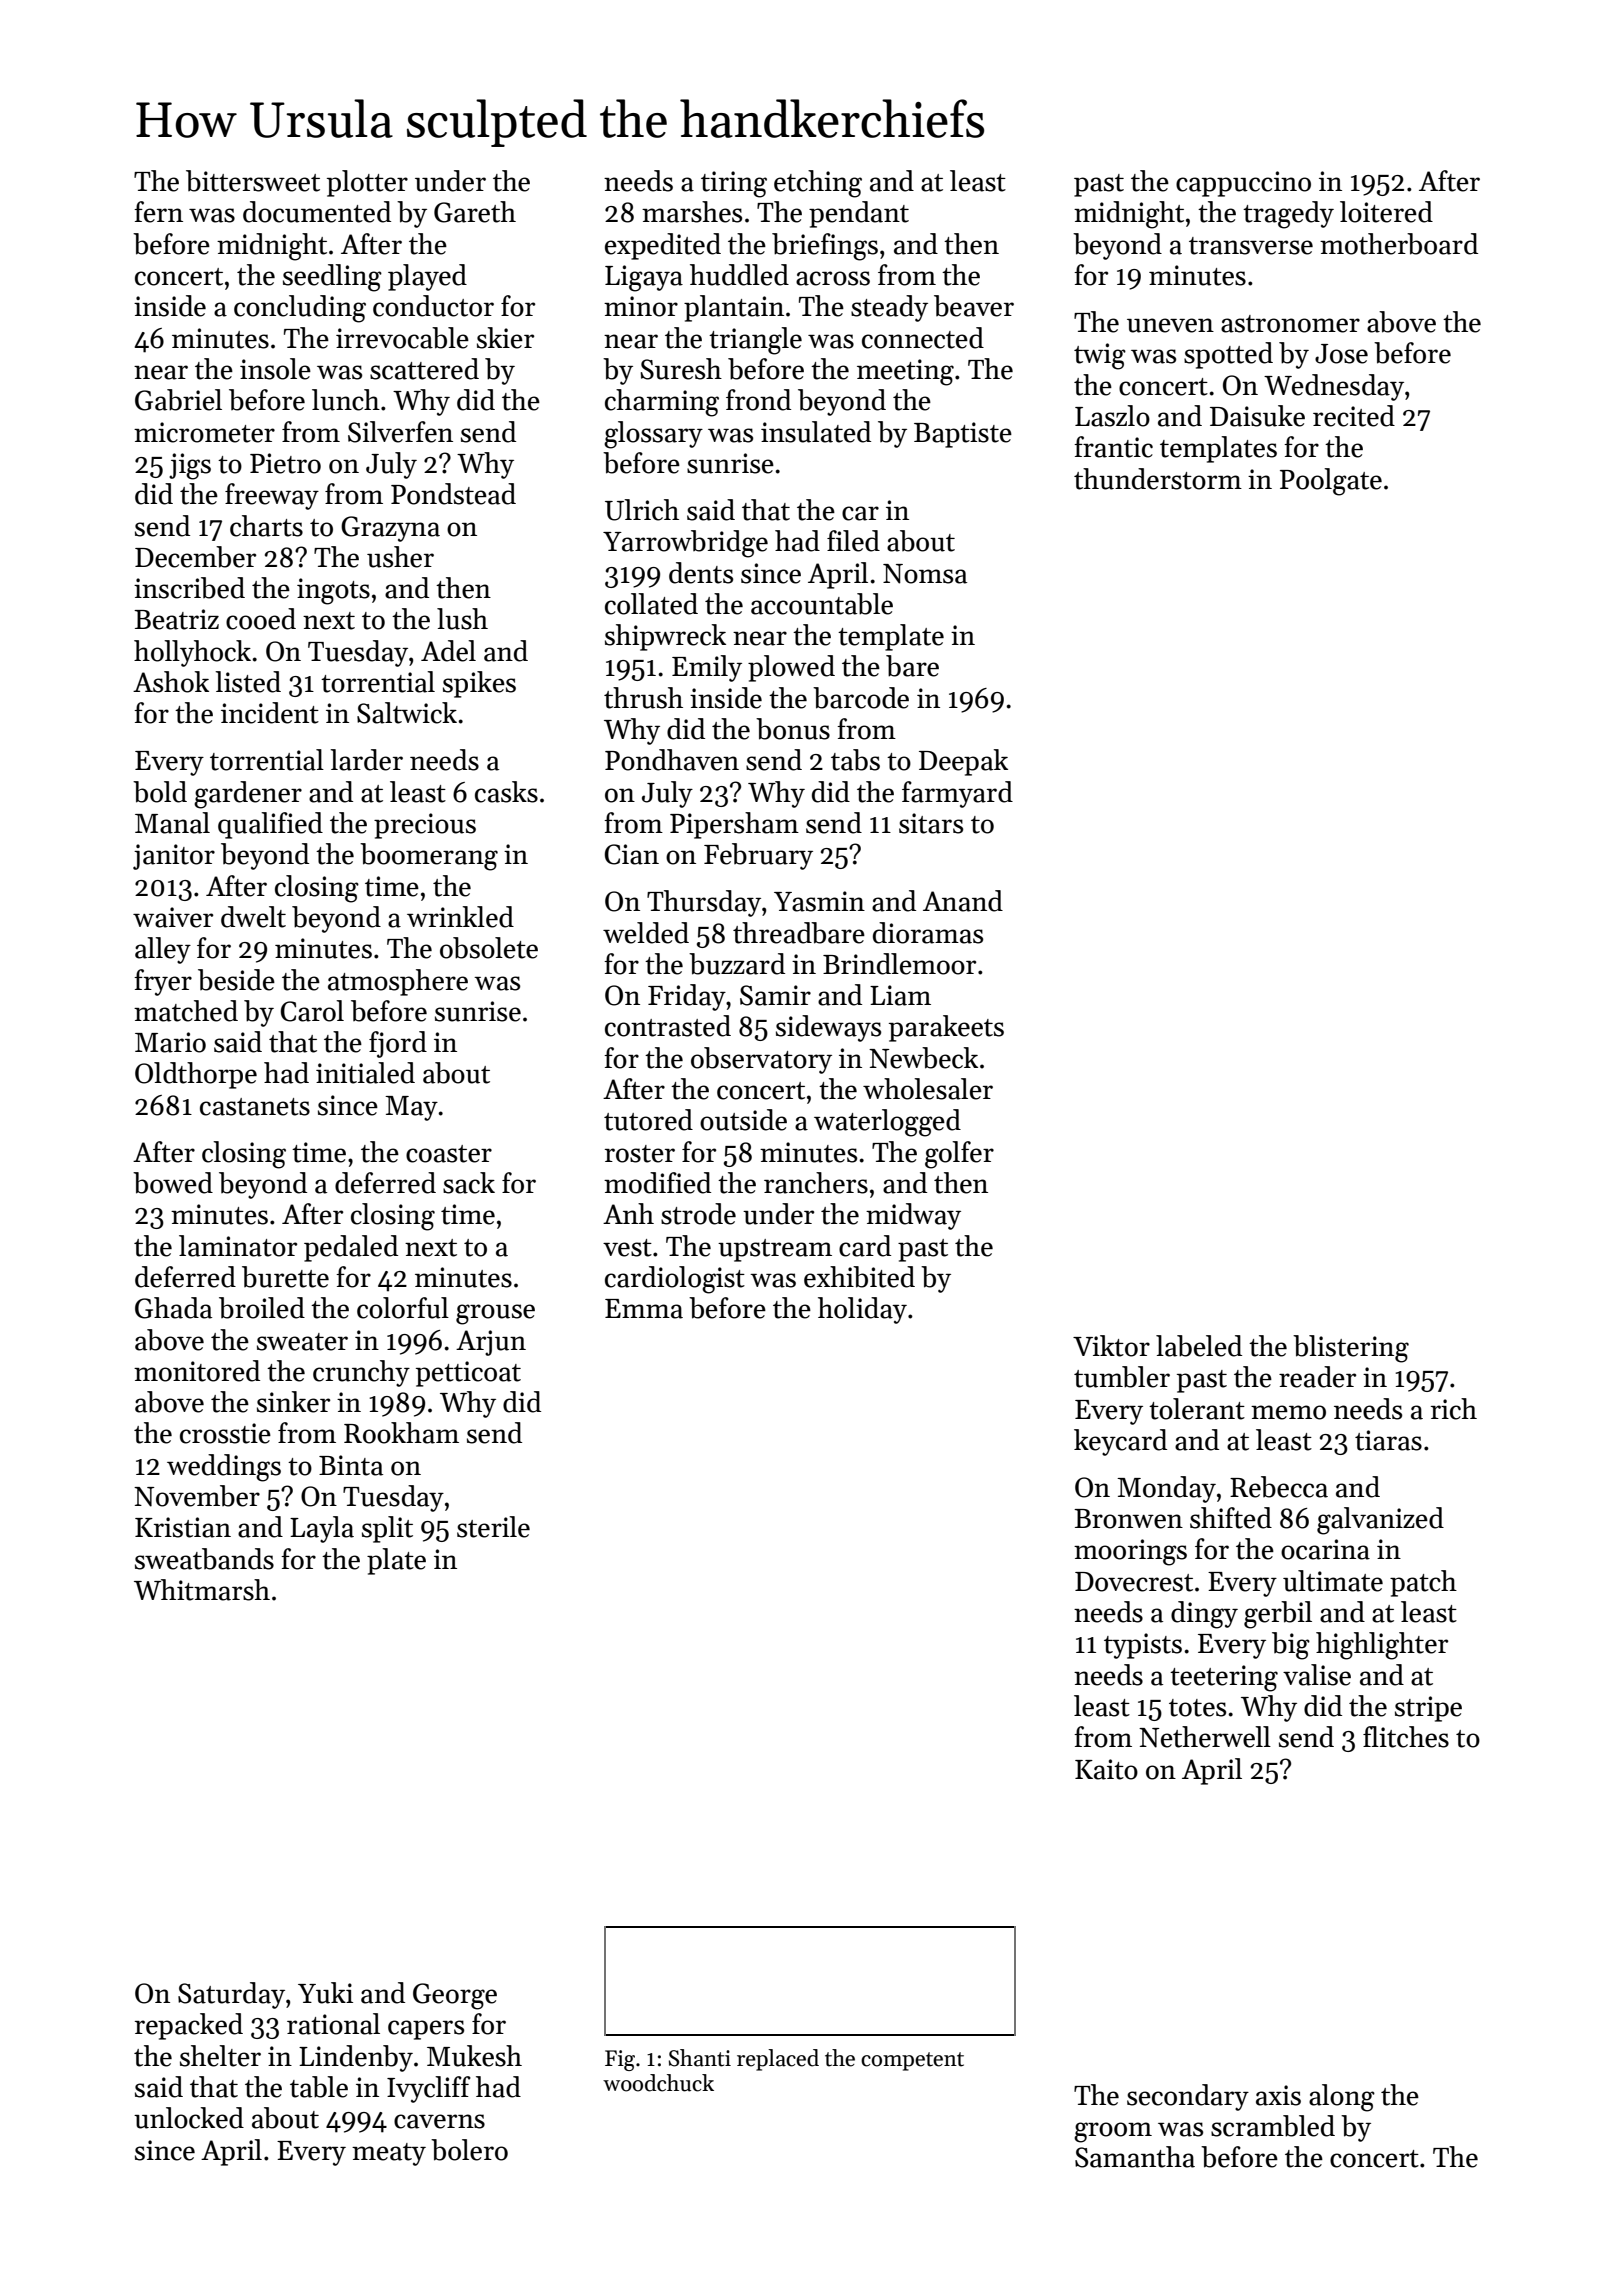  What do you see at coordinates (163, 982) in the image?
I see `fryer` at bounding box center [163, 982].
